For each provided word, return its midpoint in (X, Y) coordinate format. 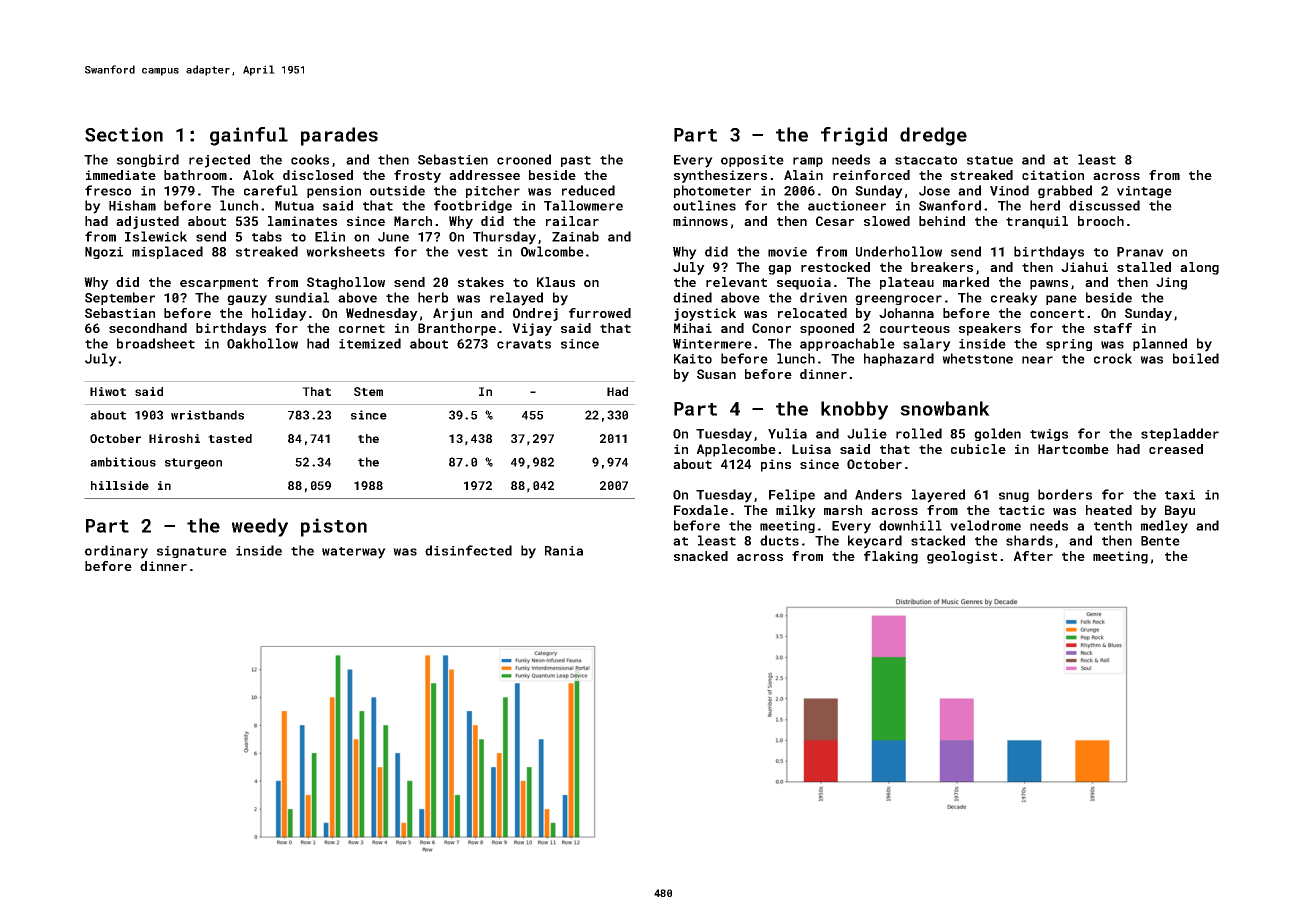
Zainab (575, 236)
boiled (1196, 358)
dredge (933, 136)
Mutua (294, 206)
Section (124, 134)
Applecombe (736, 450)
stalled (1144, 267)
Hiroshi (174, 438)
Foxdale (701, 510)
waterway (354, 553)
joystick (705, 314)
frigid (854, 136)
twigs (1049, 435)
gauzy (247, 300)
